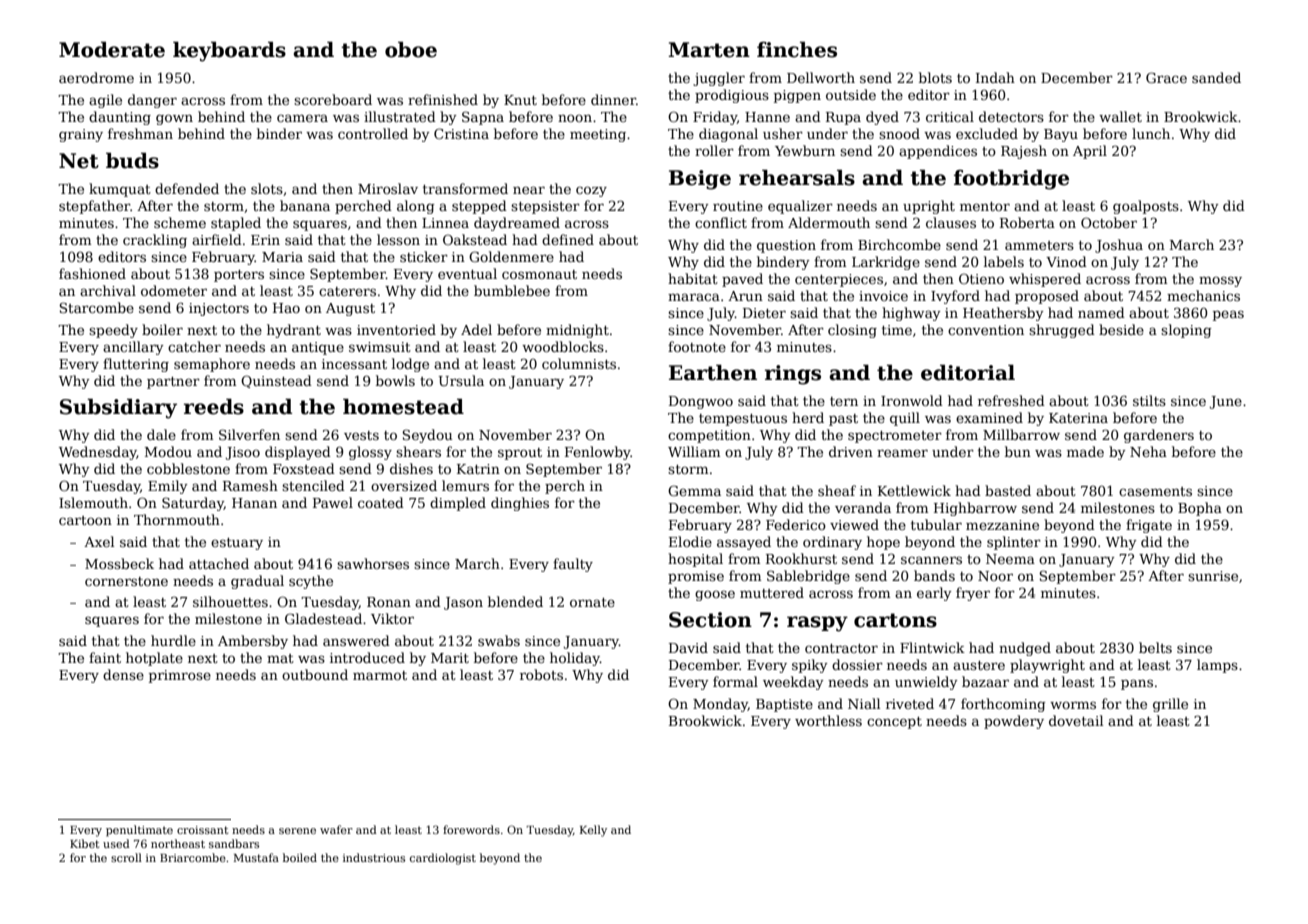 This document has height=924, width=1308. I want to click on croissant, so click(202, 830).
